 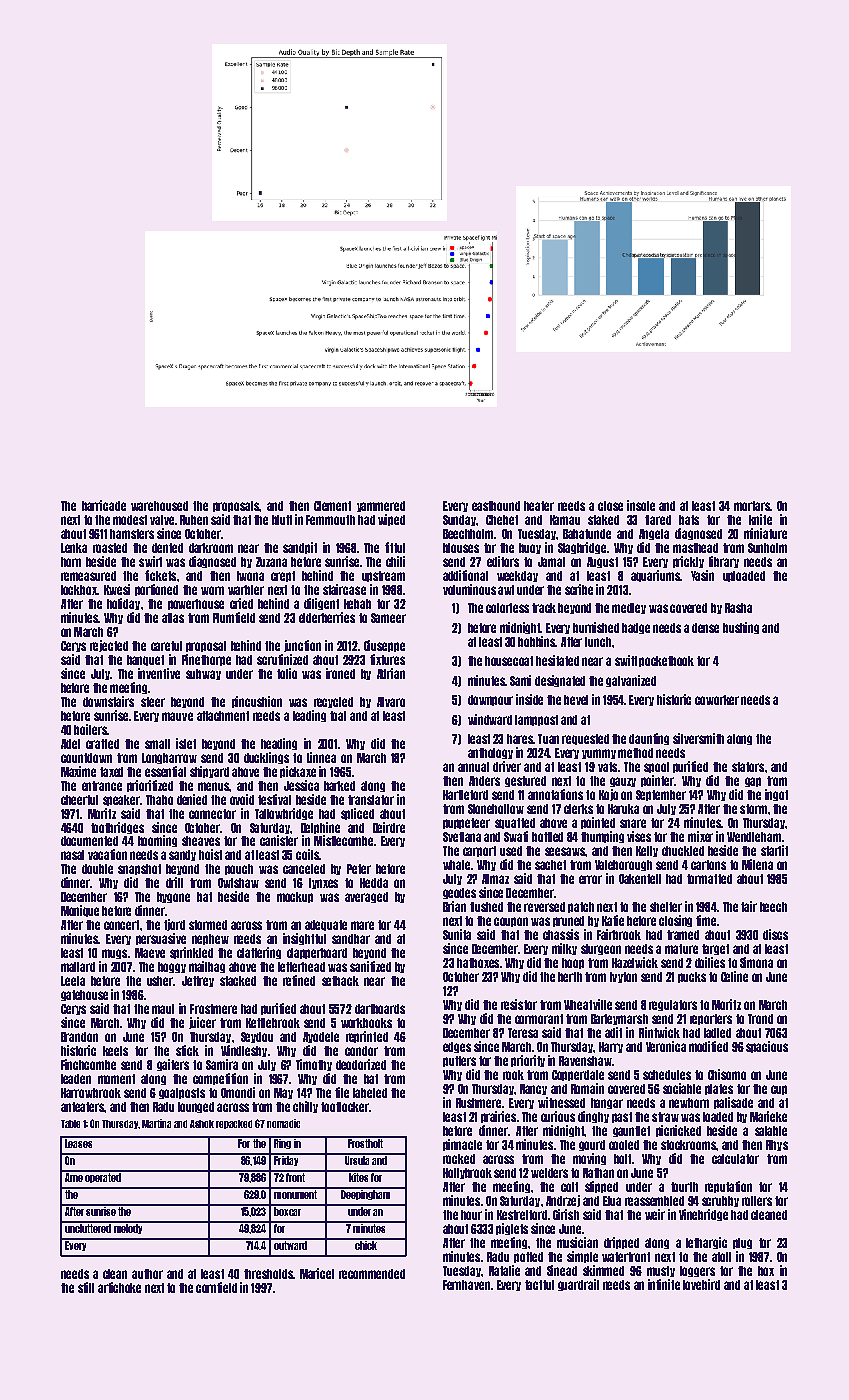 I want to click on Fernhaven, so click(x=466, y=1285).
